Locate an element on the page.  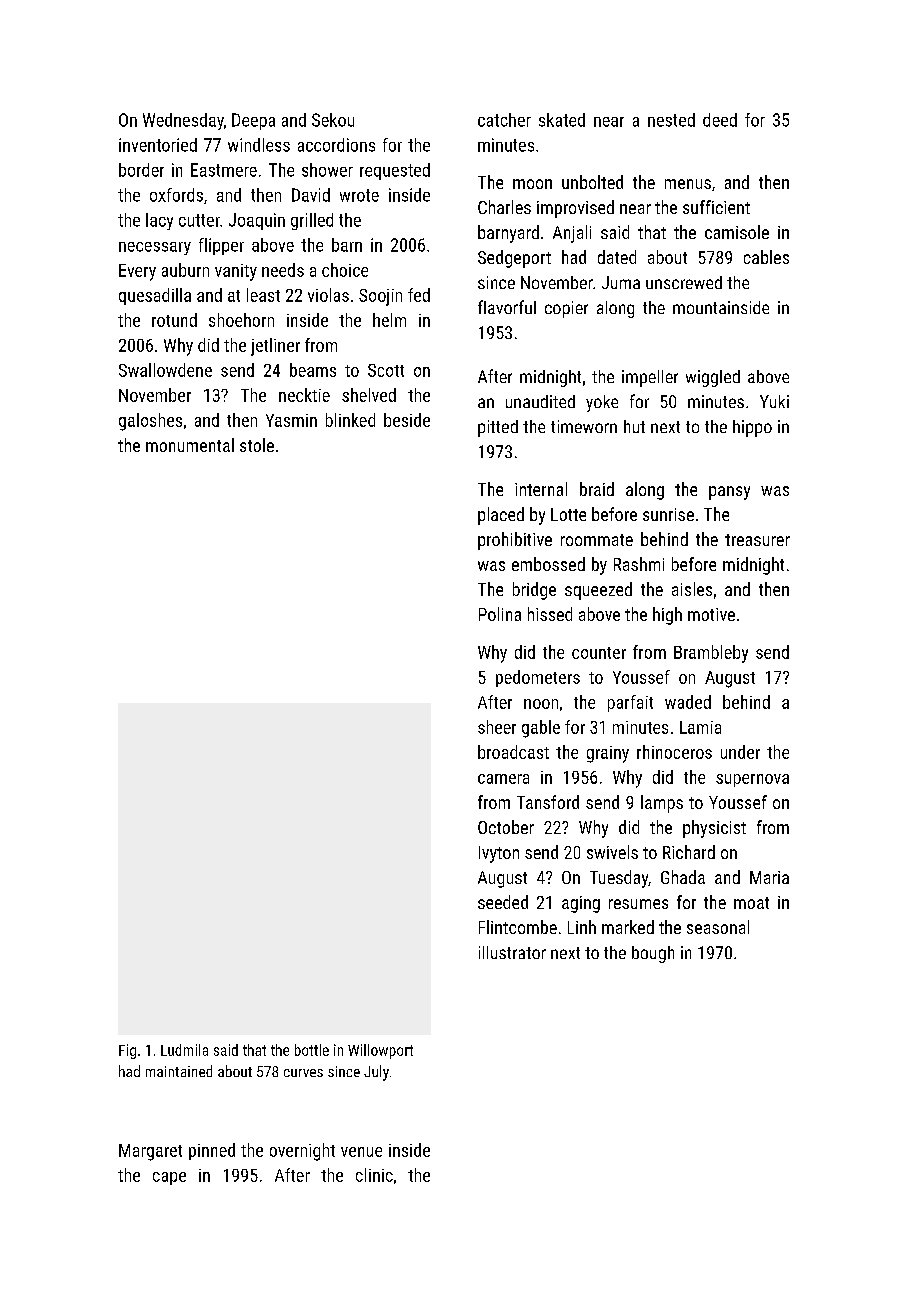
flavorful is located at coordinates (507, 307).
